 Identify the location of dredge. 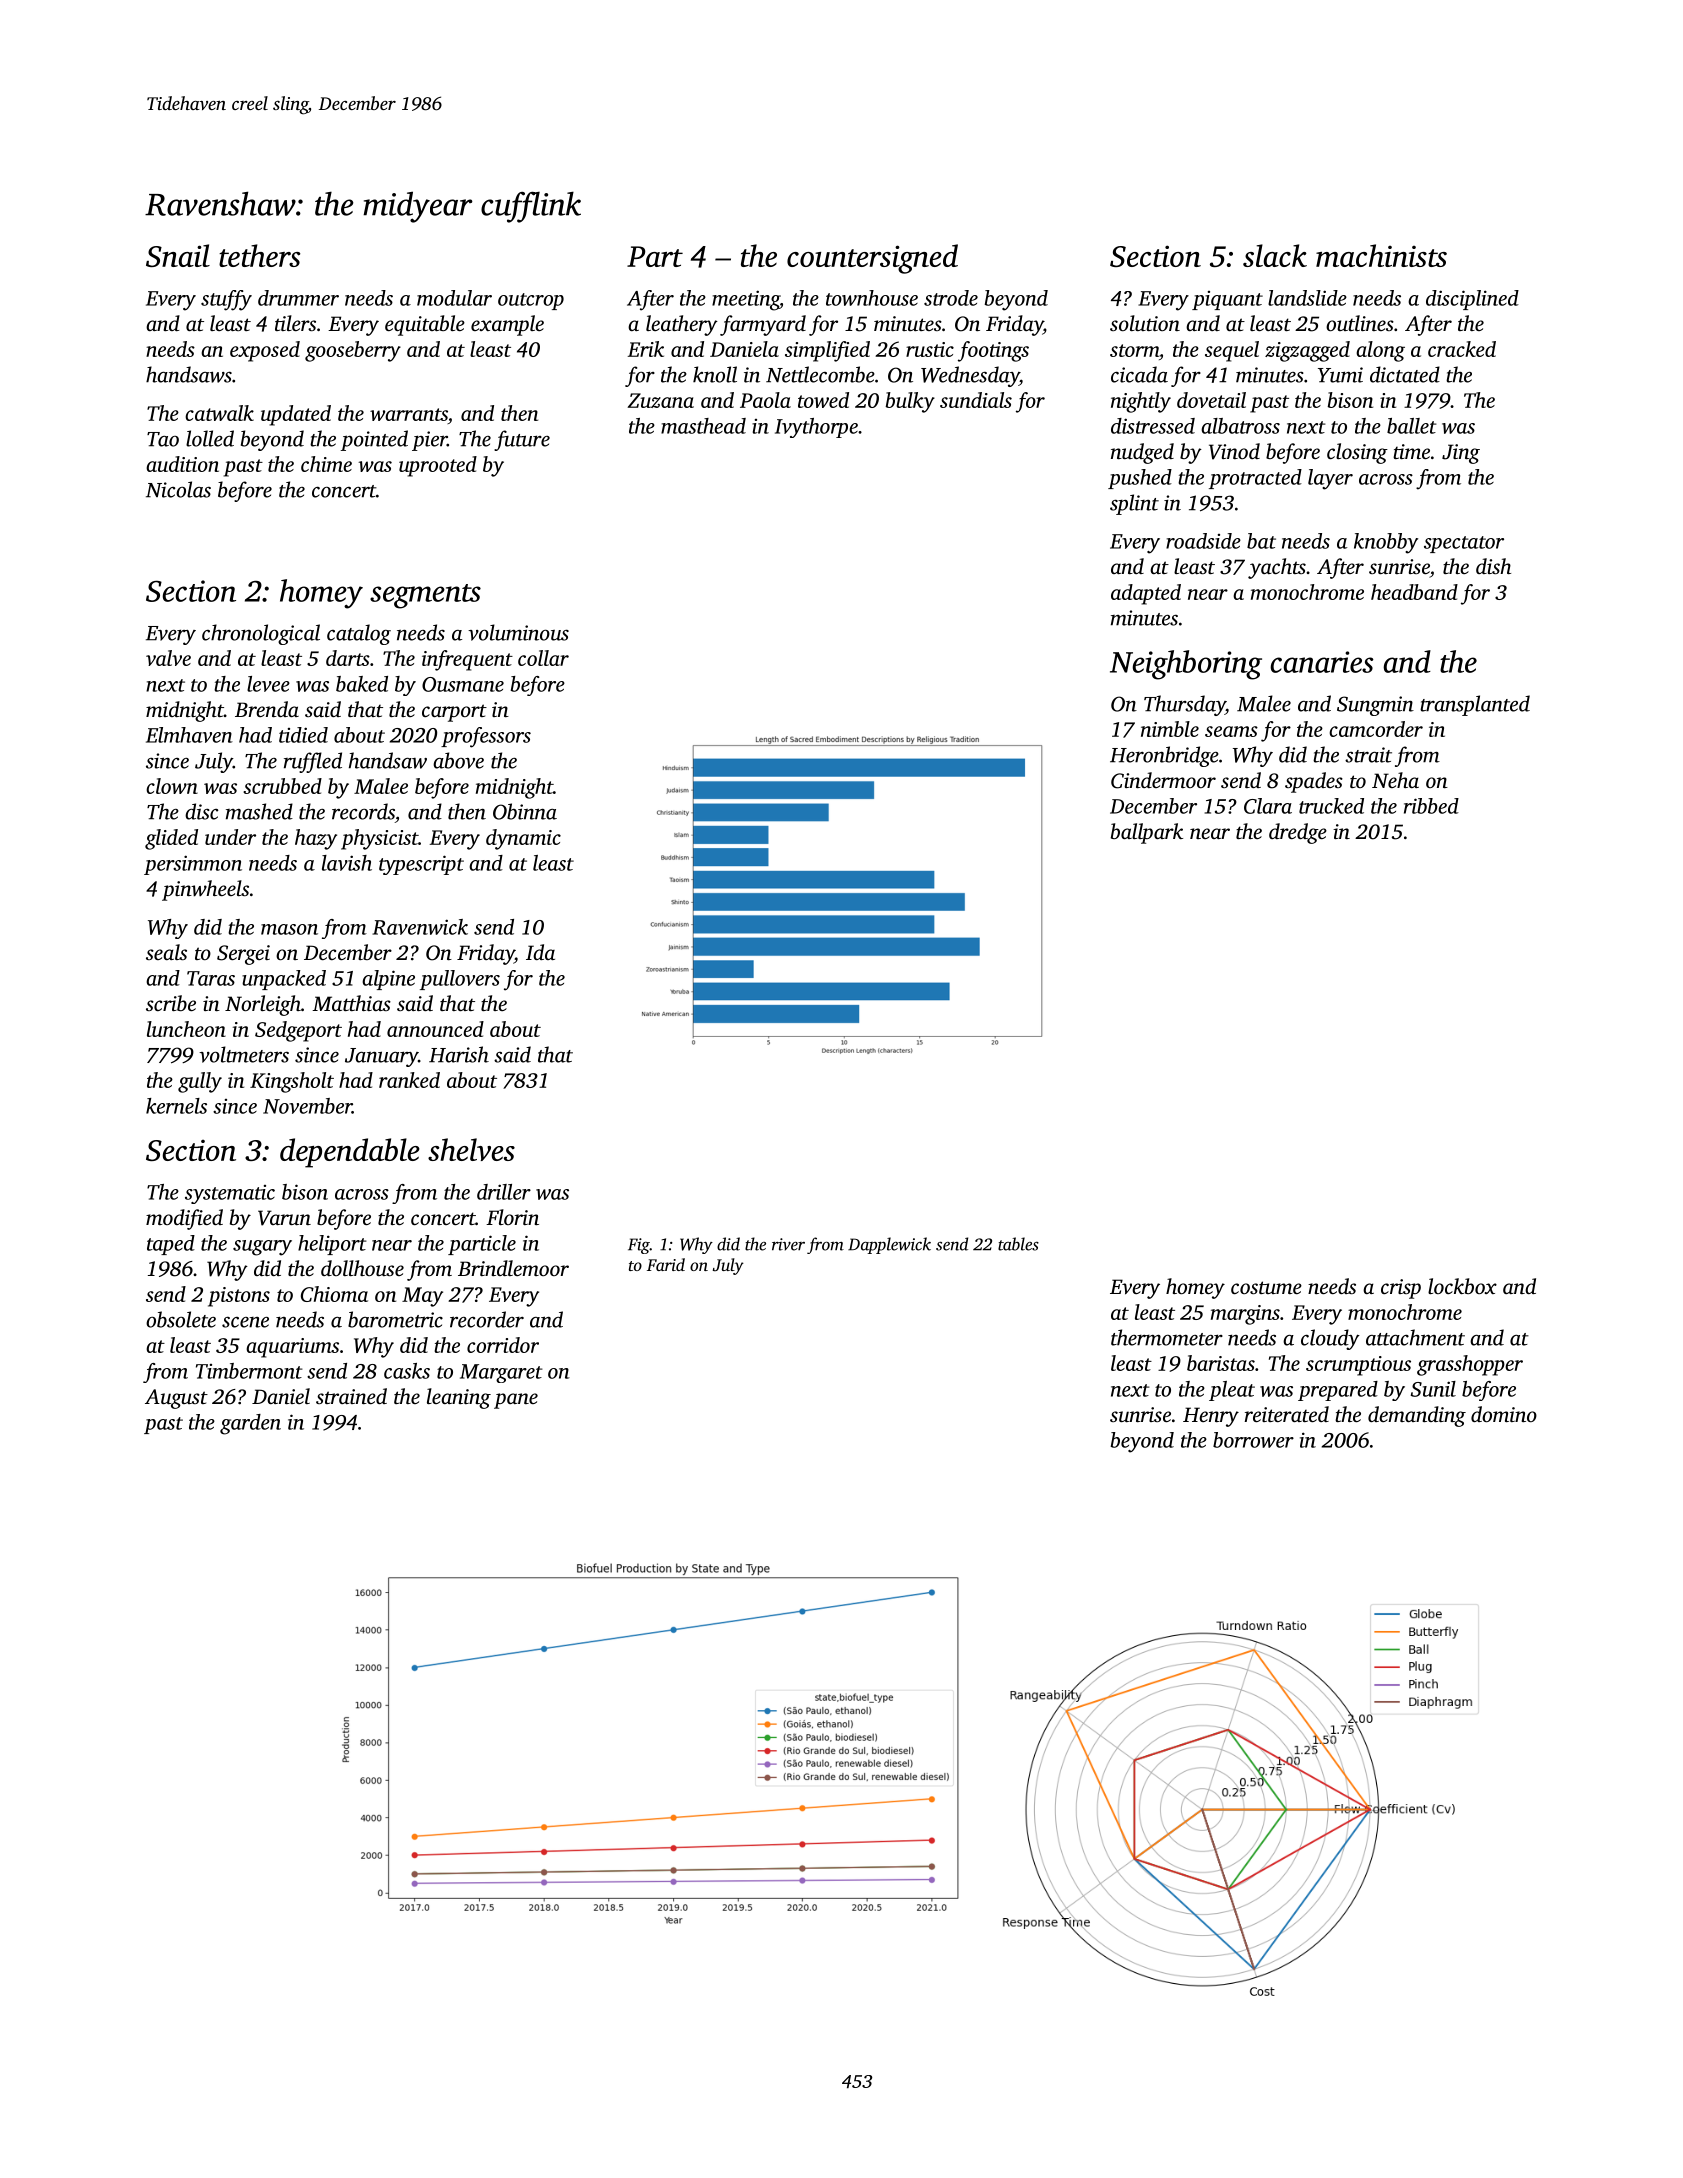
(1298, 833).
